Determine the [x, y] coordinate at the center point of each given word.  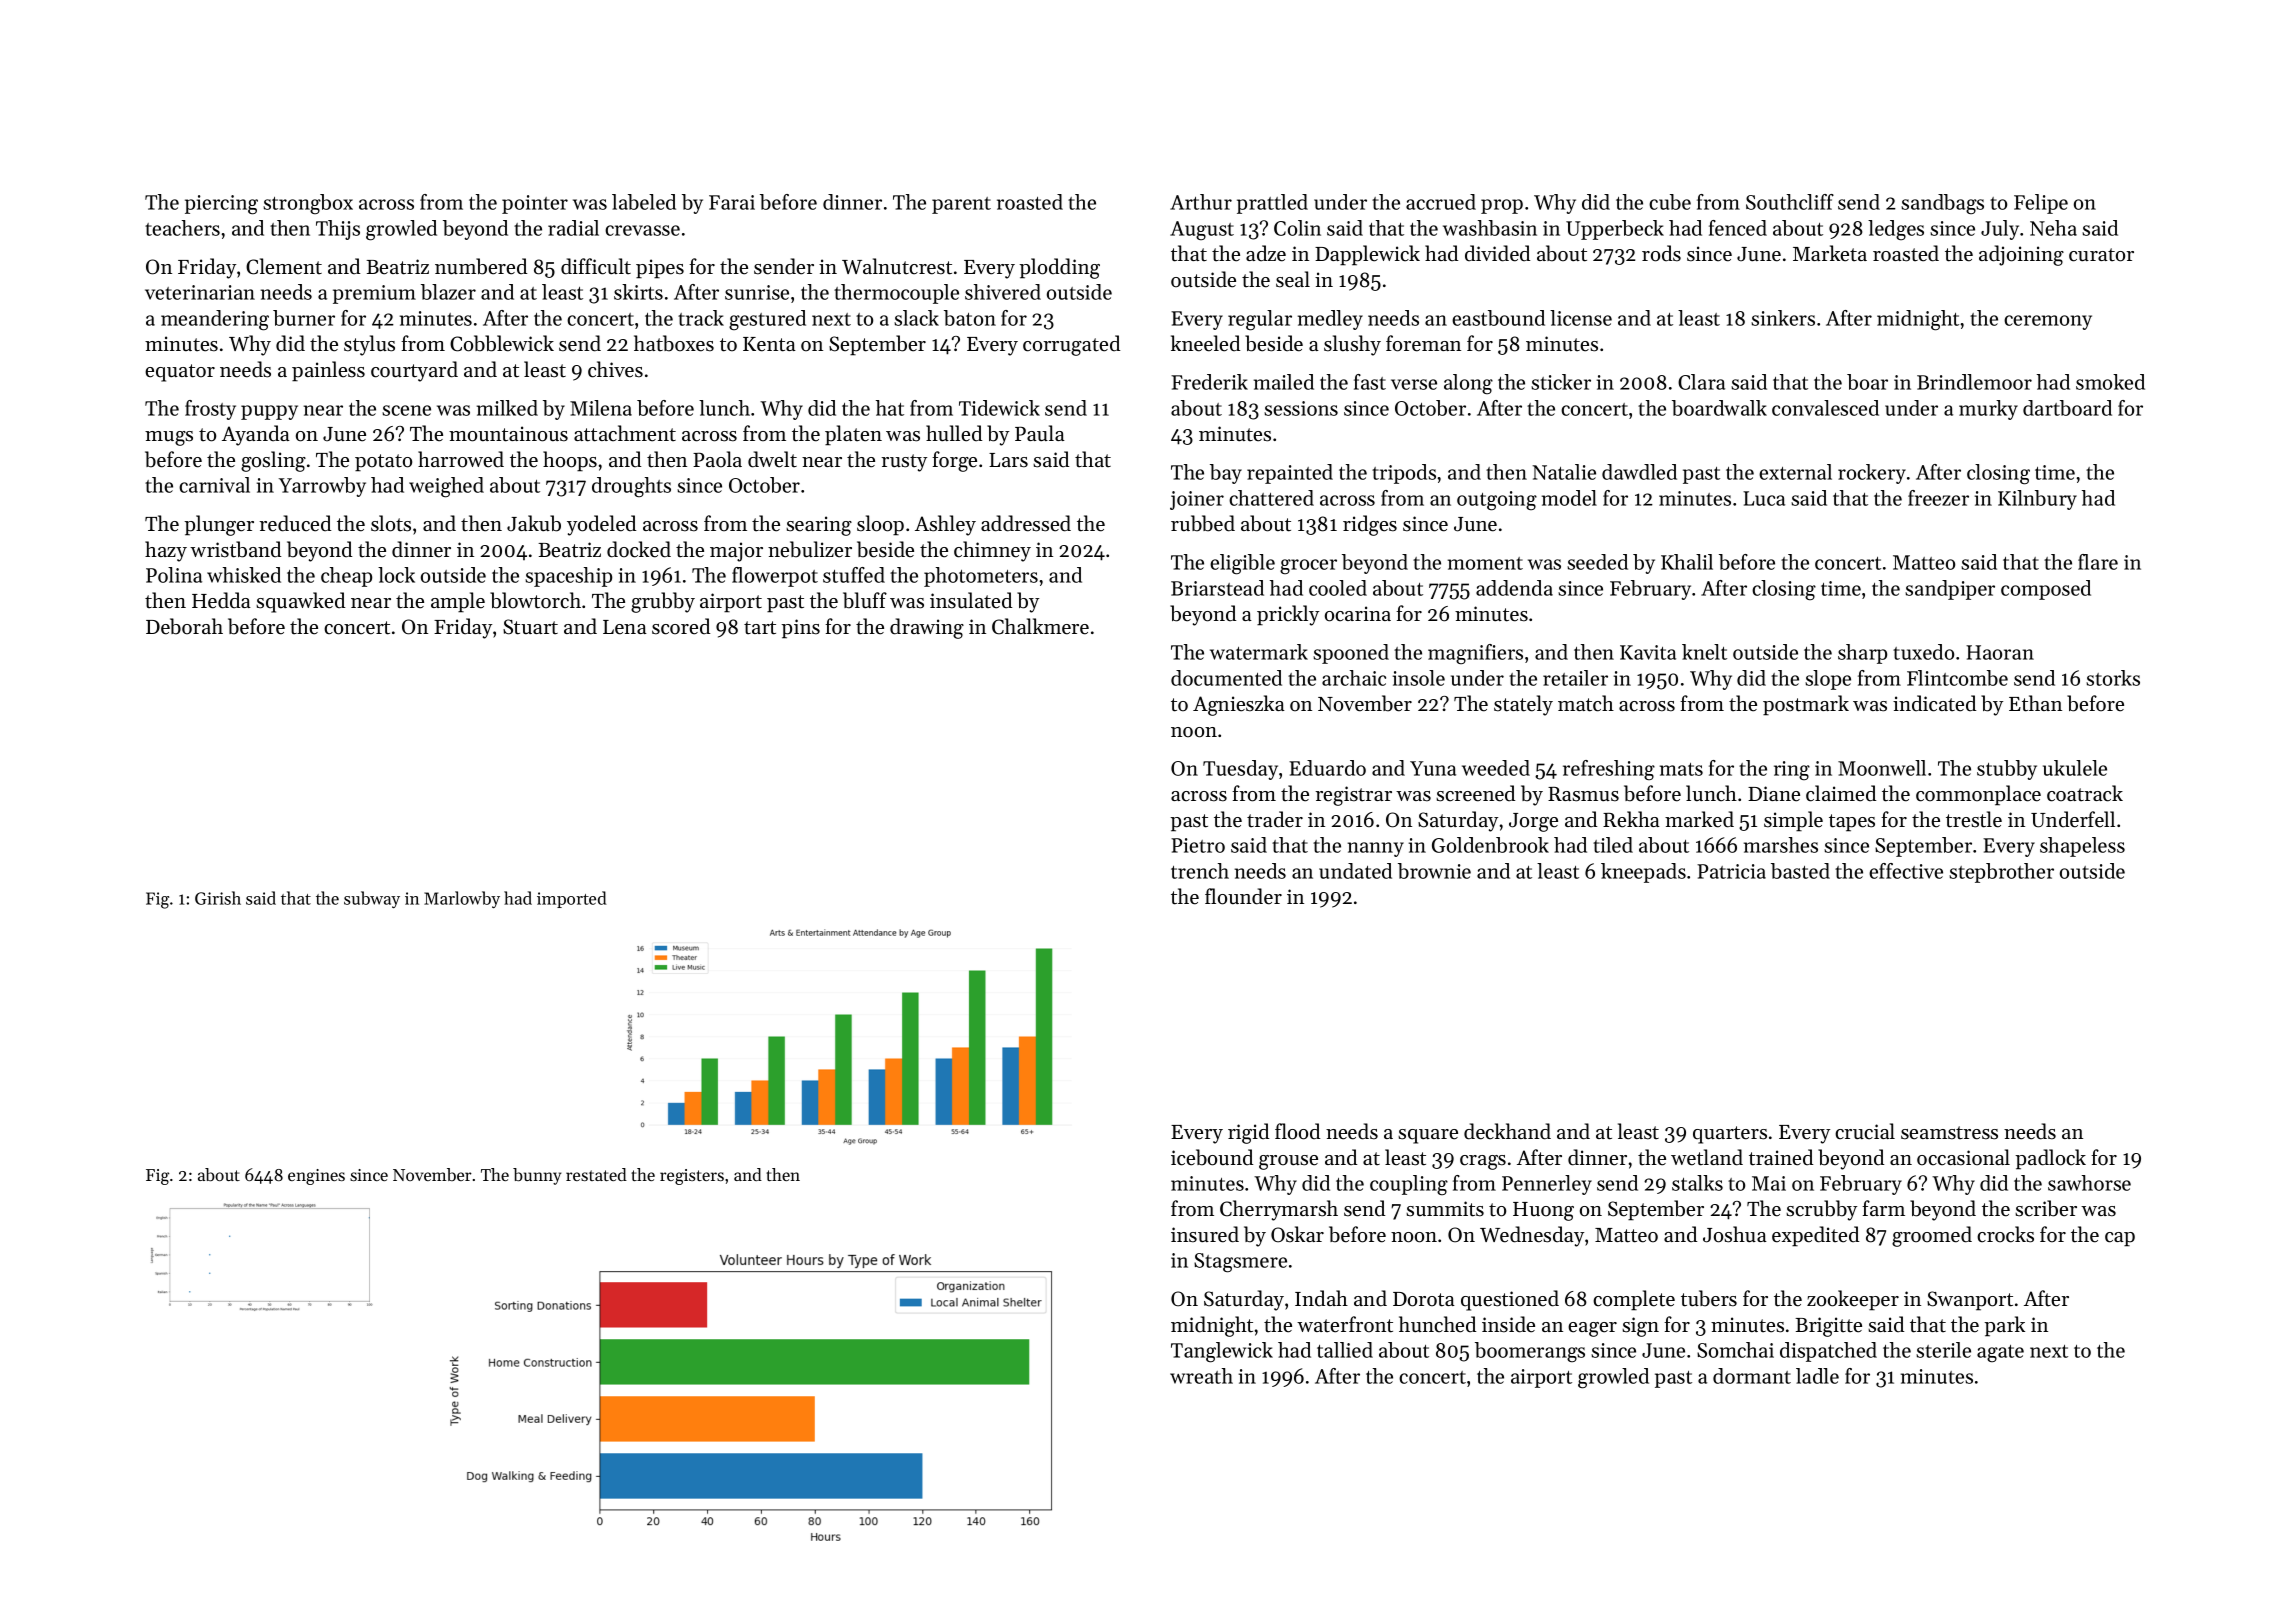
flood [1297, 1131]
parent [961, 205]
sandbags [1942, 204]
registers [692, 1177]
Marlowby [462, 899]
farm [1883, 1208]
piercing [221, 205]
